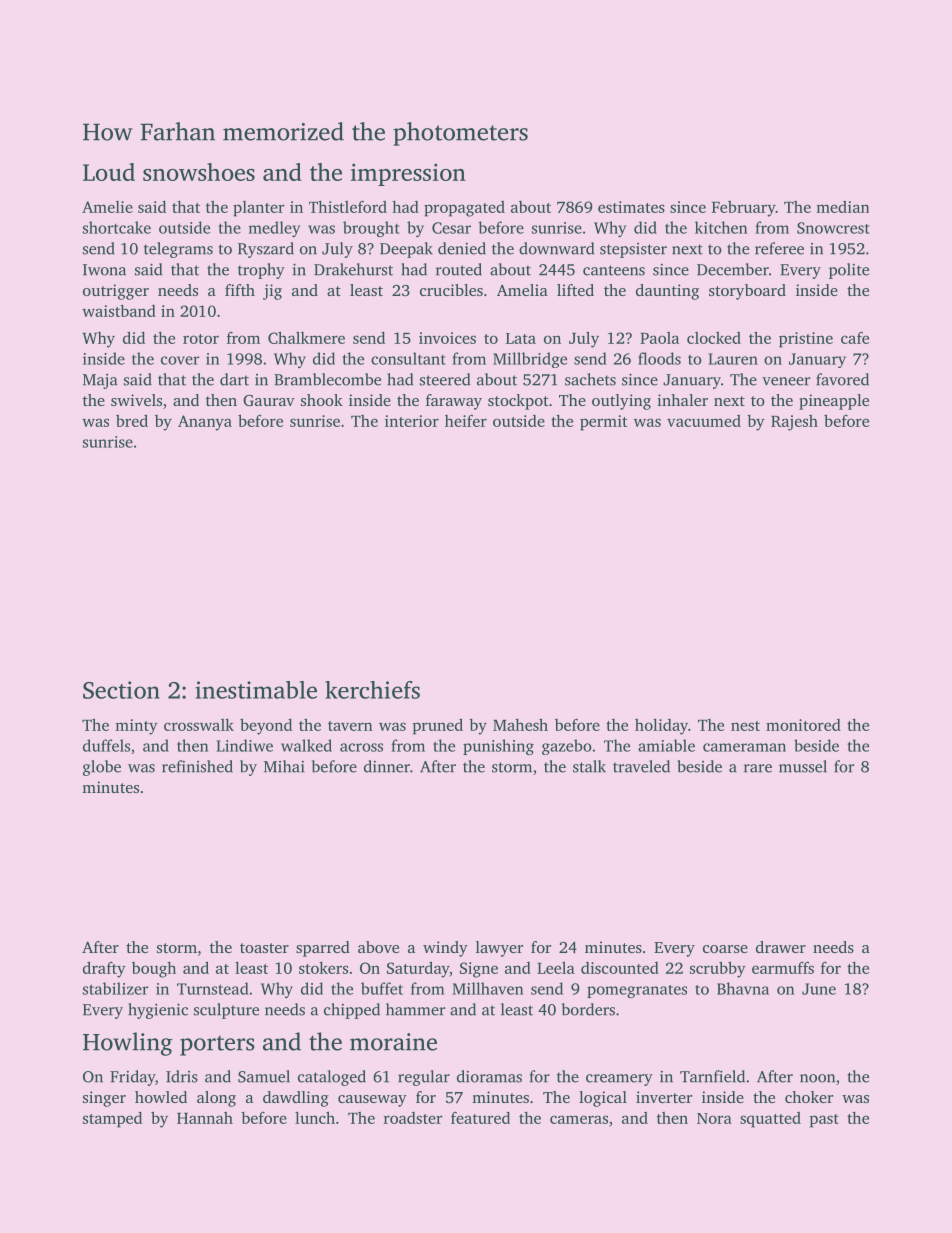  Describe the element at coordinates (205, 1118) in the document. I see `Hannah` at that location.
